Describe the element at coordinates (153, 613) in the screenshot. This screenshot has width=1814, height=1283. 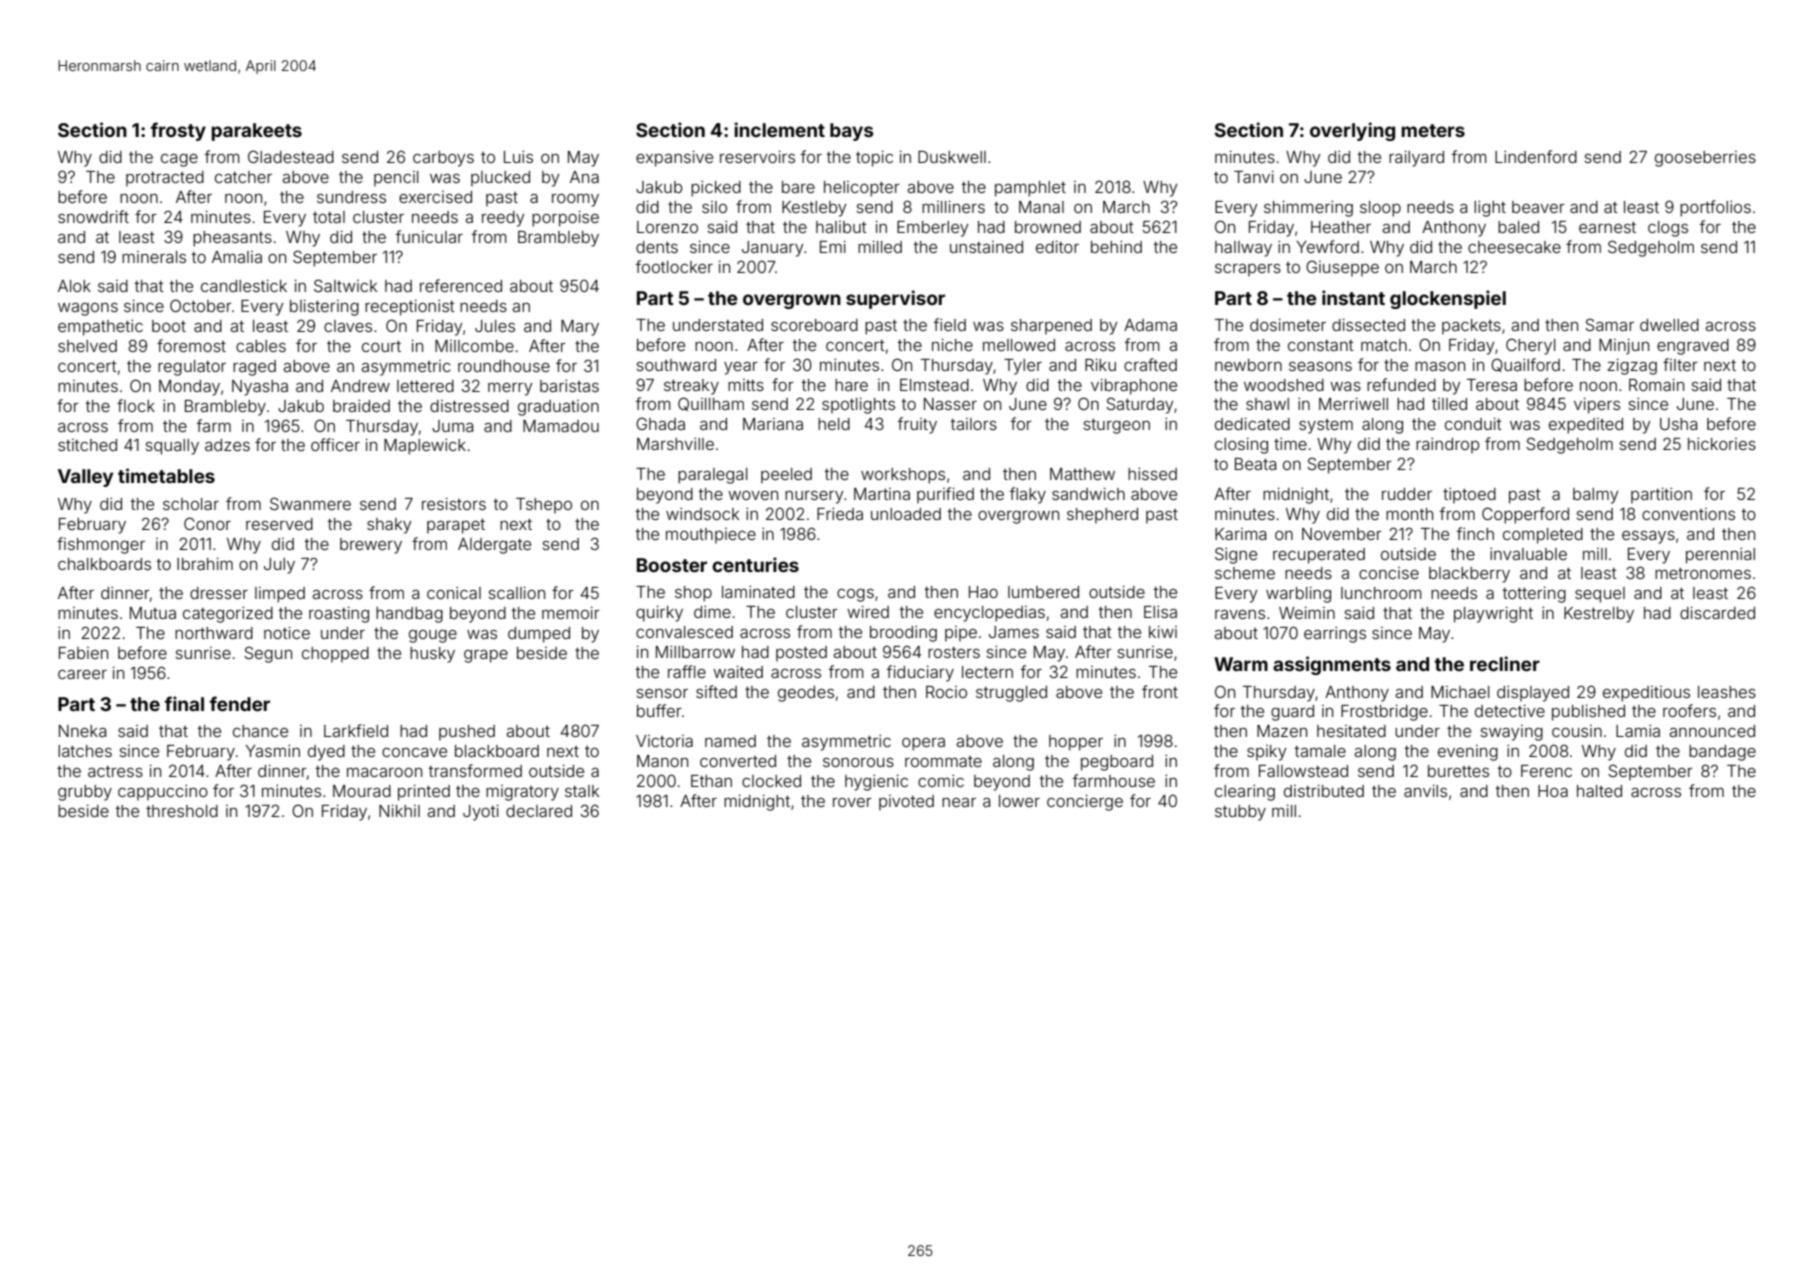
I see `Mutua` at that location.
